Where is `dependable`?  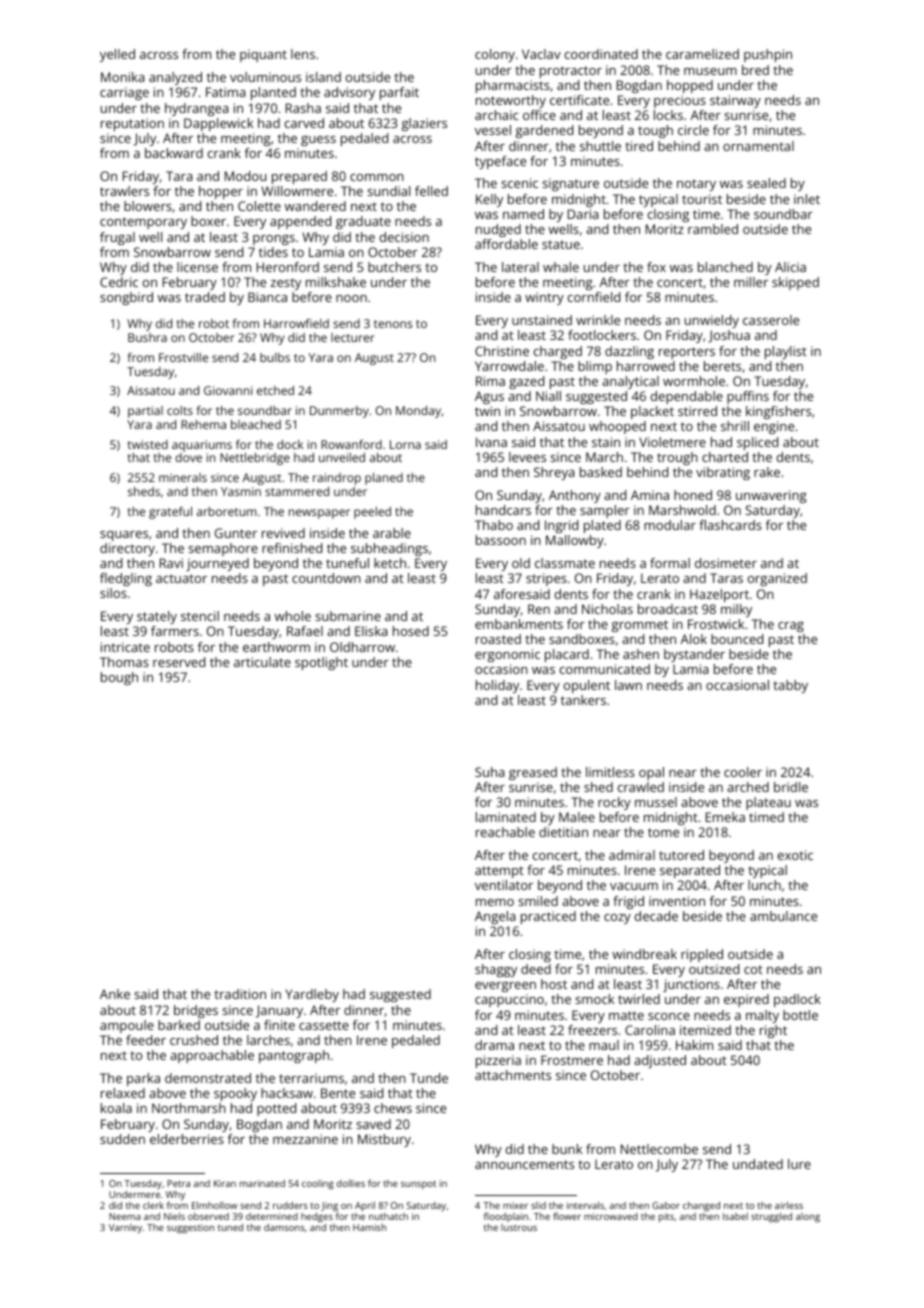 dependable is located at coordinates (687, 397).
